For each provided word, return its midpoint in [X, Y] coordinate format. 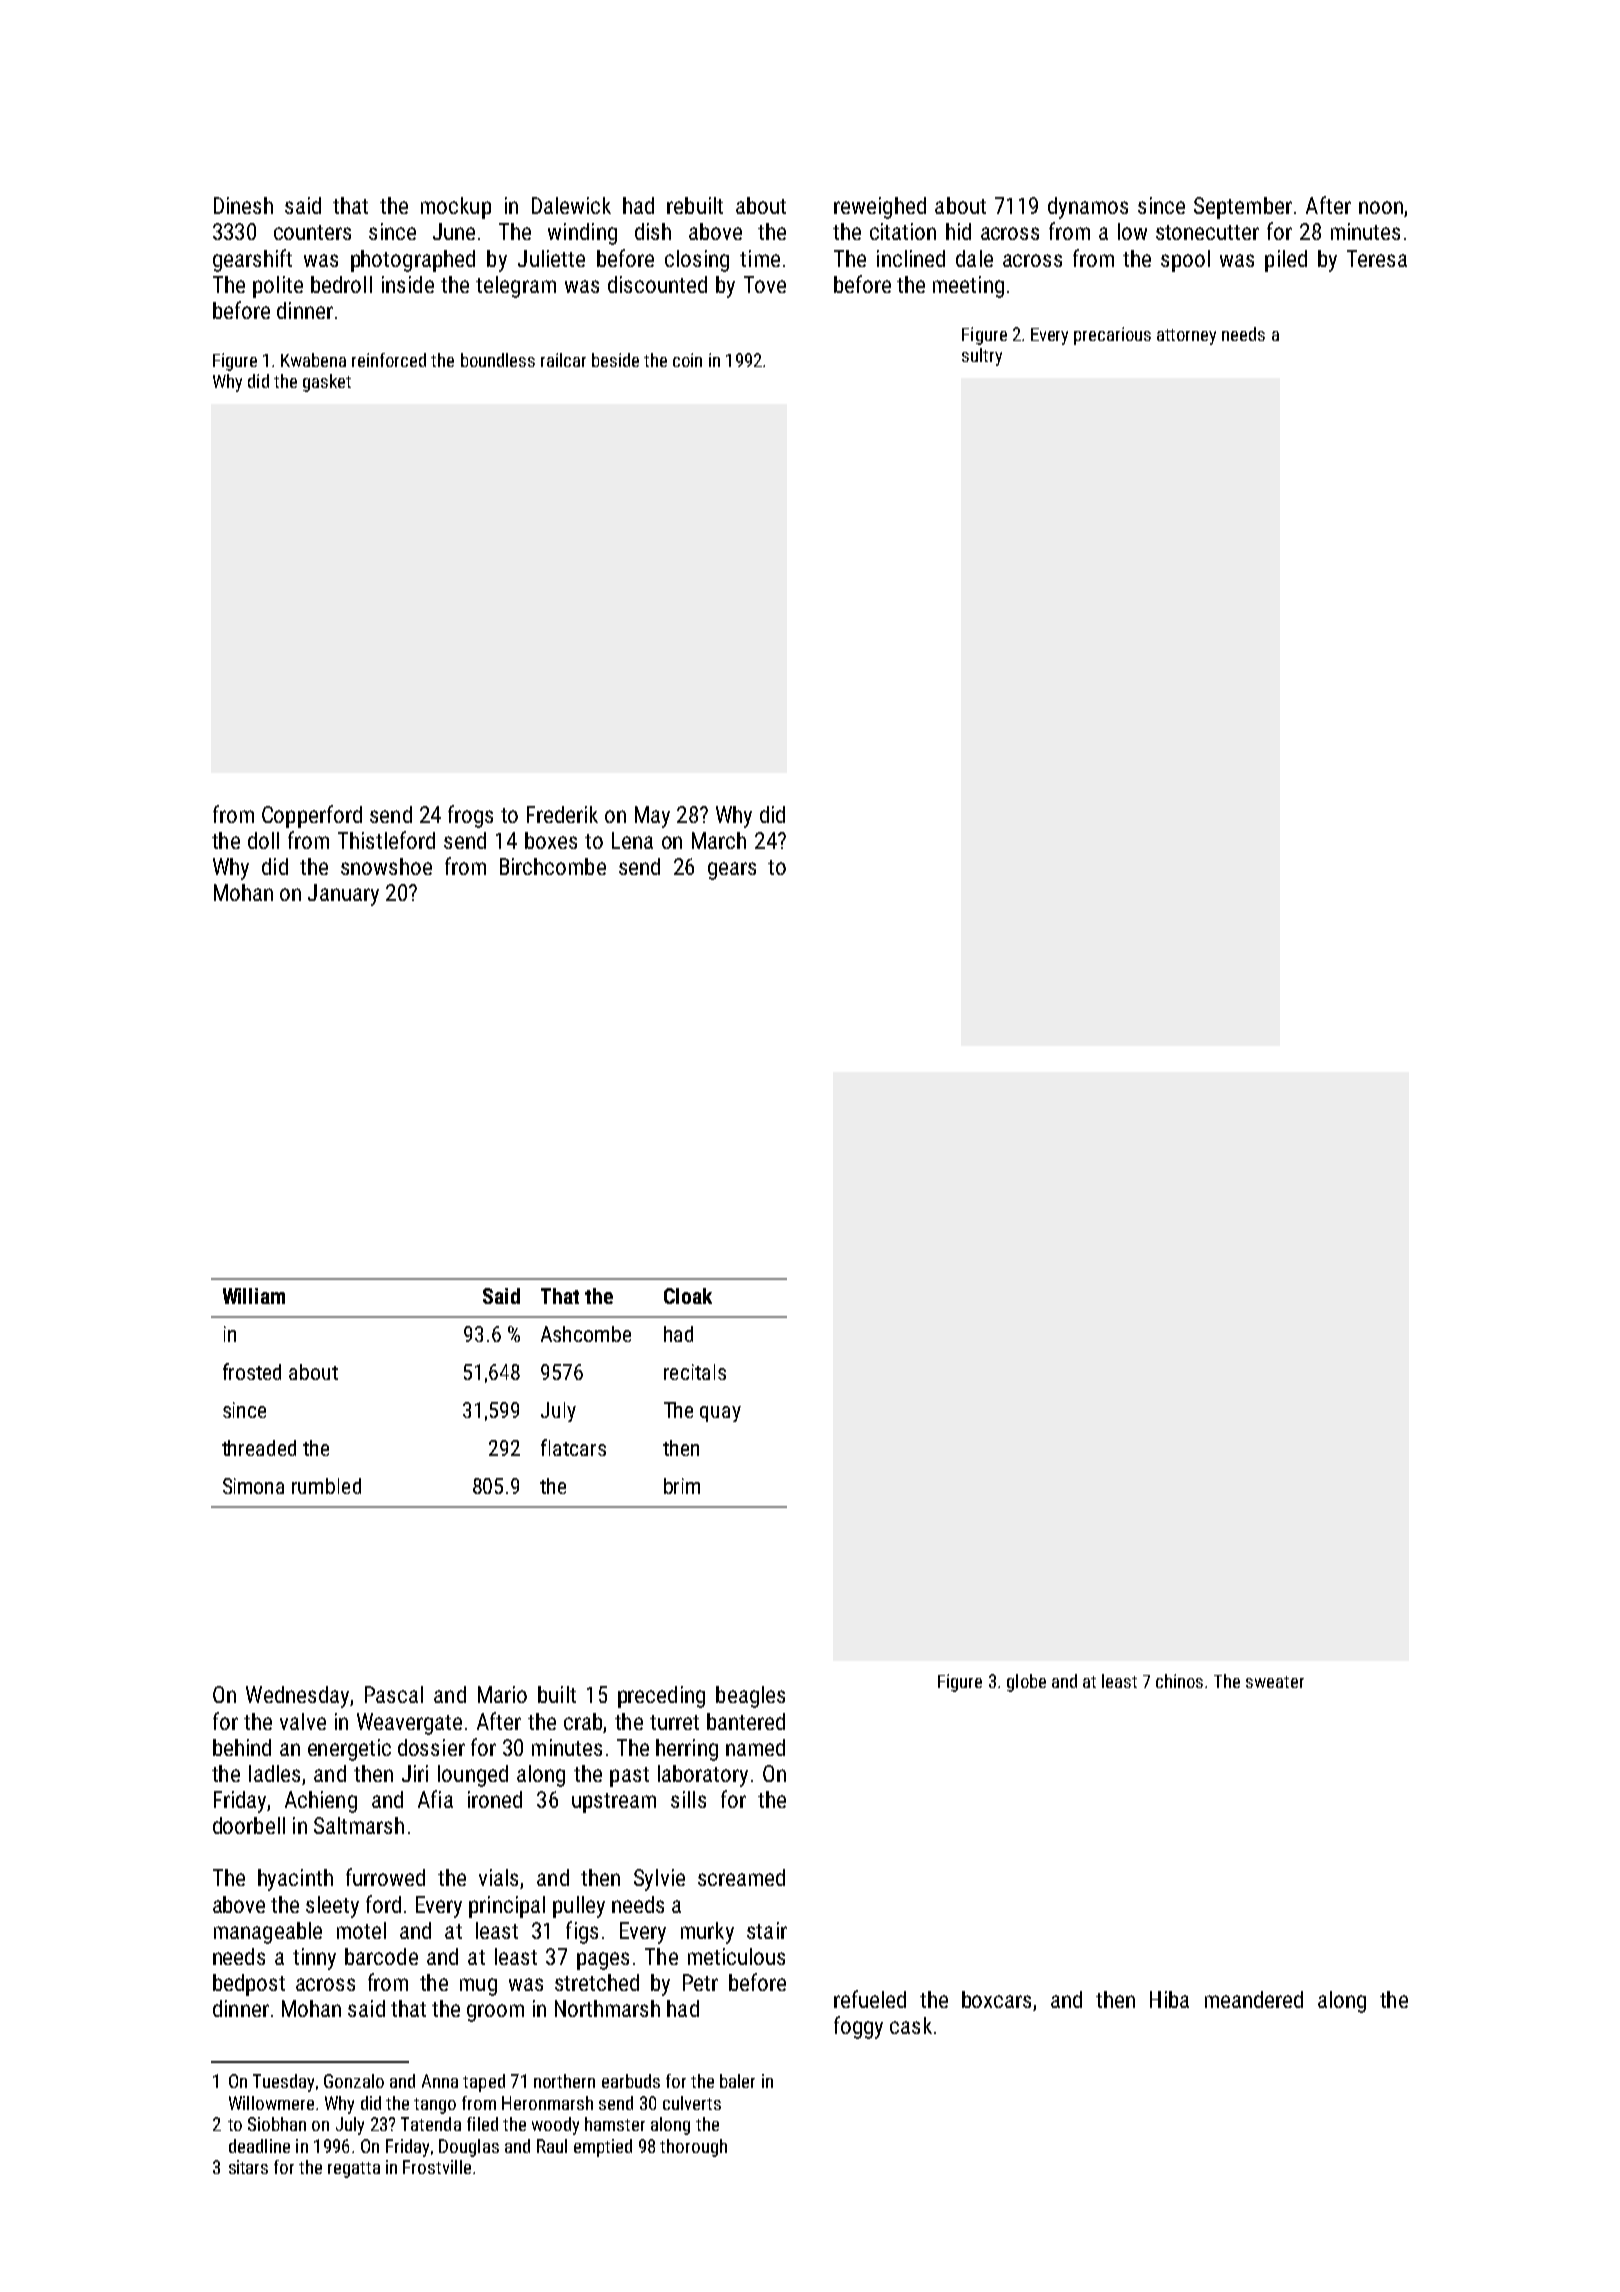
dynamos [1088, 208]
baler [737, 2081]
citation [903, 231]
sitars [248, 2167]
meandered [1254, 1999]
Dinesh [243, 205]
